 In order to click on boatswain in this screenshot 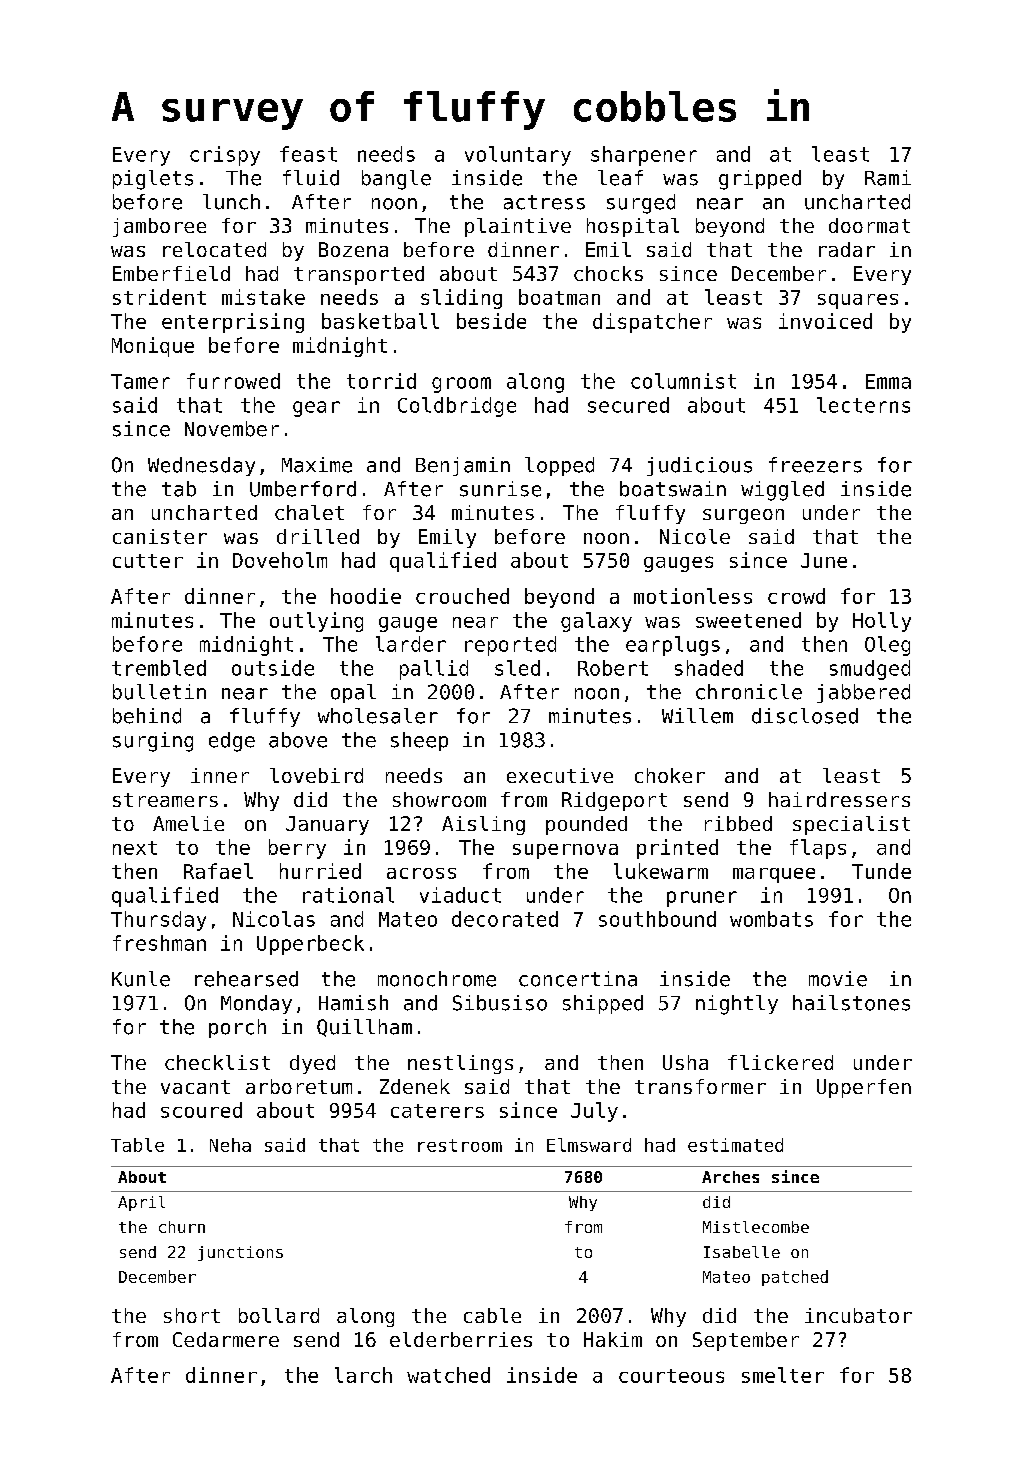, I will do `click(673, 489)`.
